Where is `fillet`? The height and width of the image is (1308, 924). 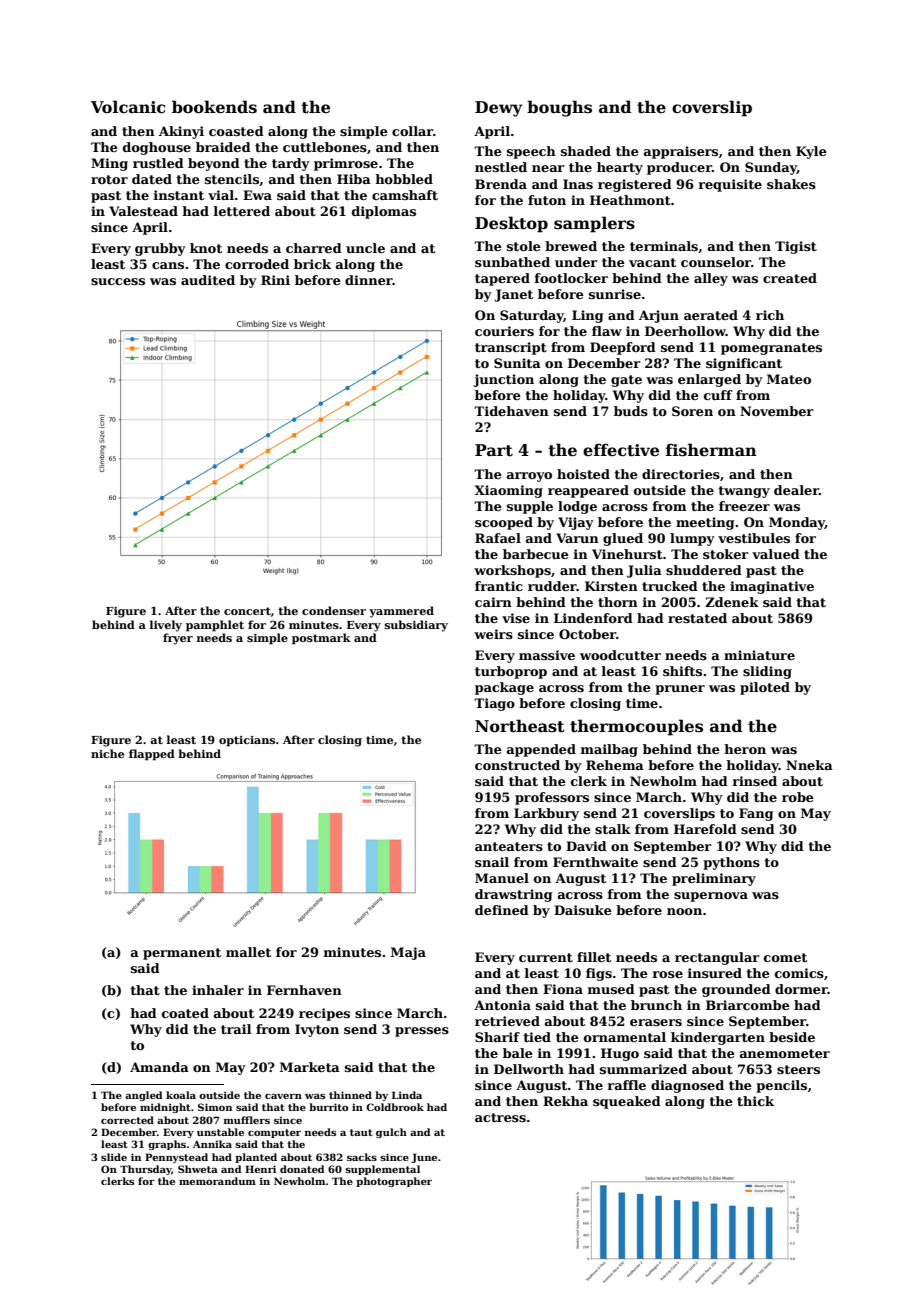 fillet is located at coordinates (594, 957).
